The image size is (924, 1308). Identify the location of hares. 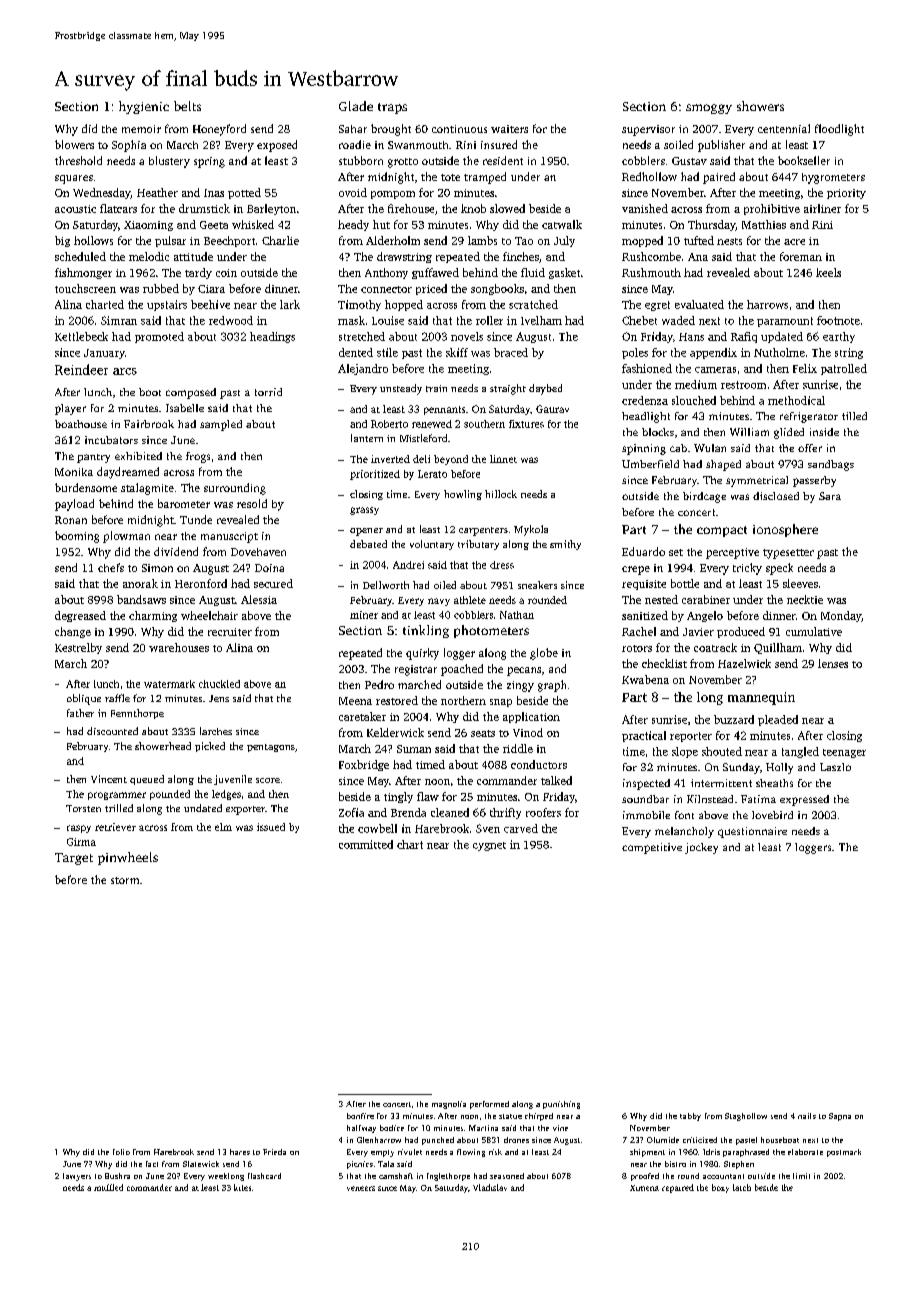
(240, 1152).
